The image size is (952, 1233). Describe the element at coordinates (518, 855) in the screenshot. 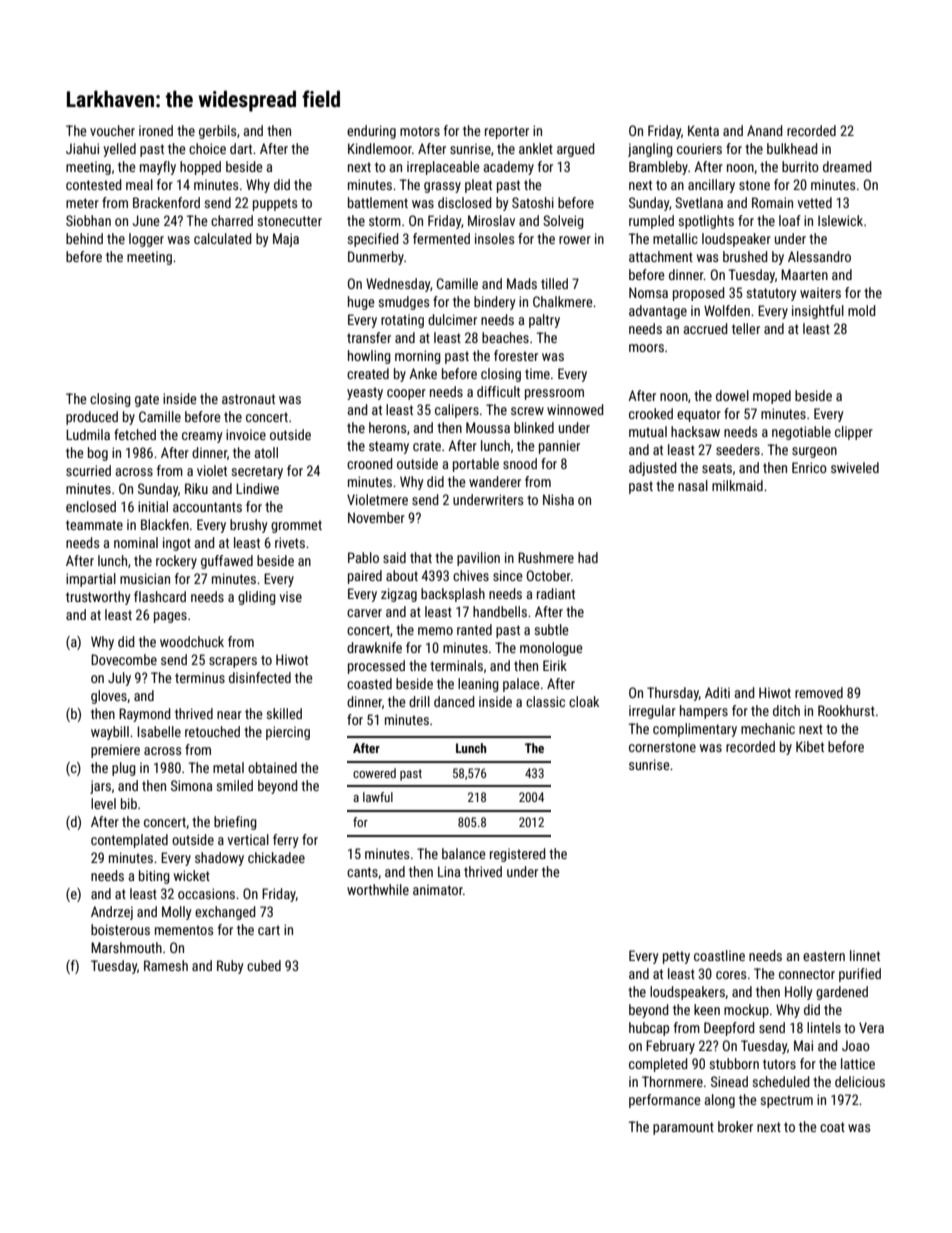

I see `registered` at that location.
